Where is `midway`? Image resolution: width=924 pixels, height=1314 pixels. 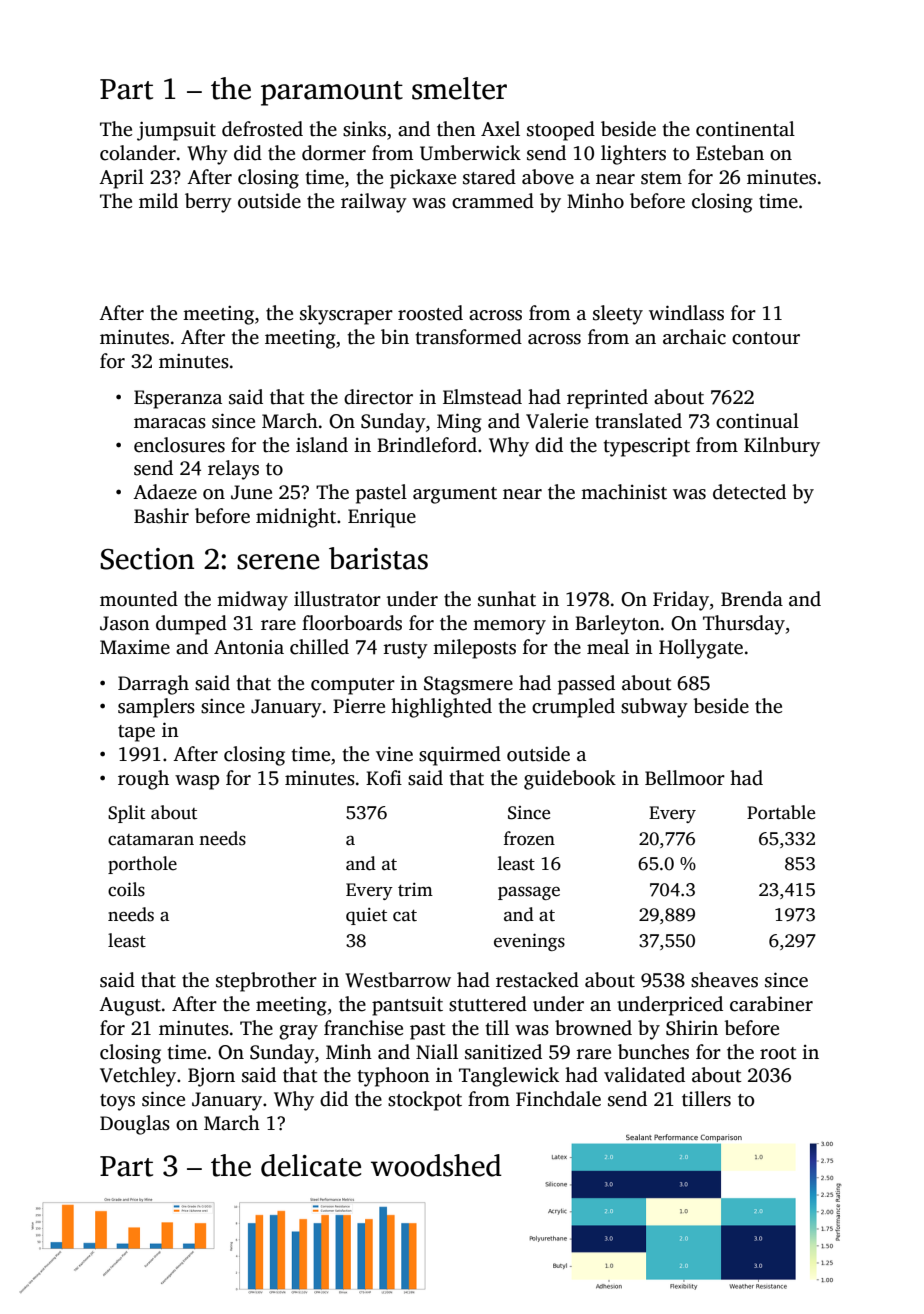
midway is located at coordinates (252, 601).
